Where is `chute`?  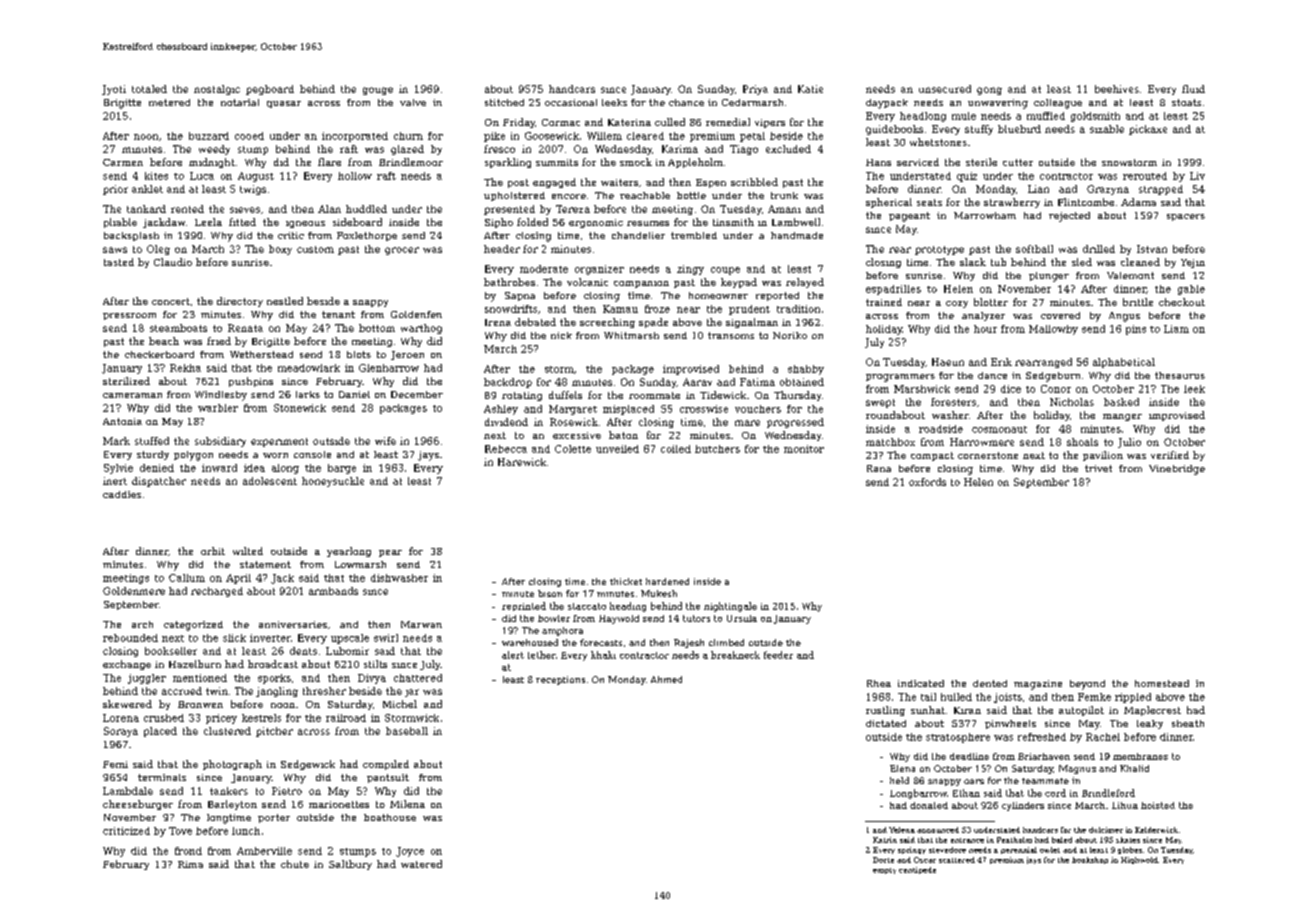
chute is located at coordinates (295, 864).
